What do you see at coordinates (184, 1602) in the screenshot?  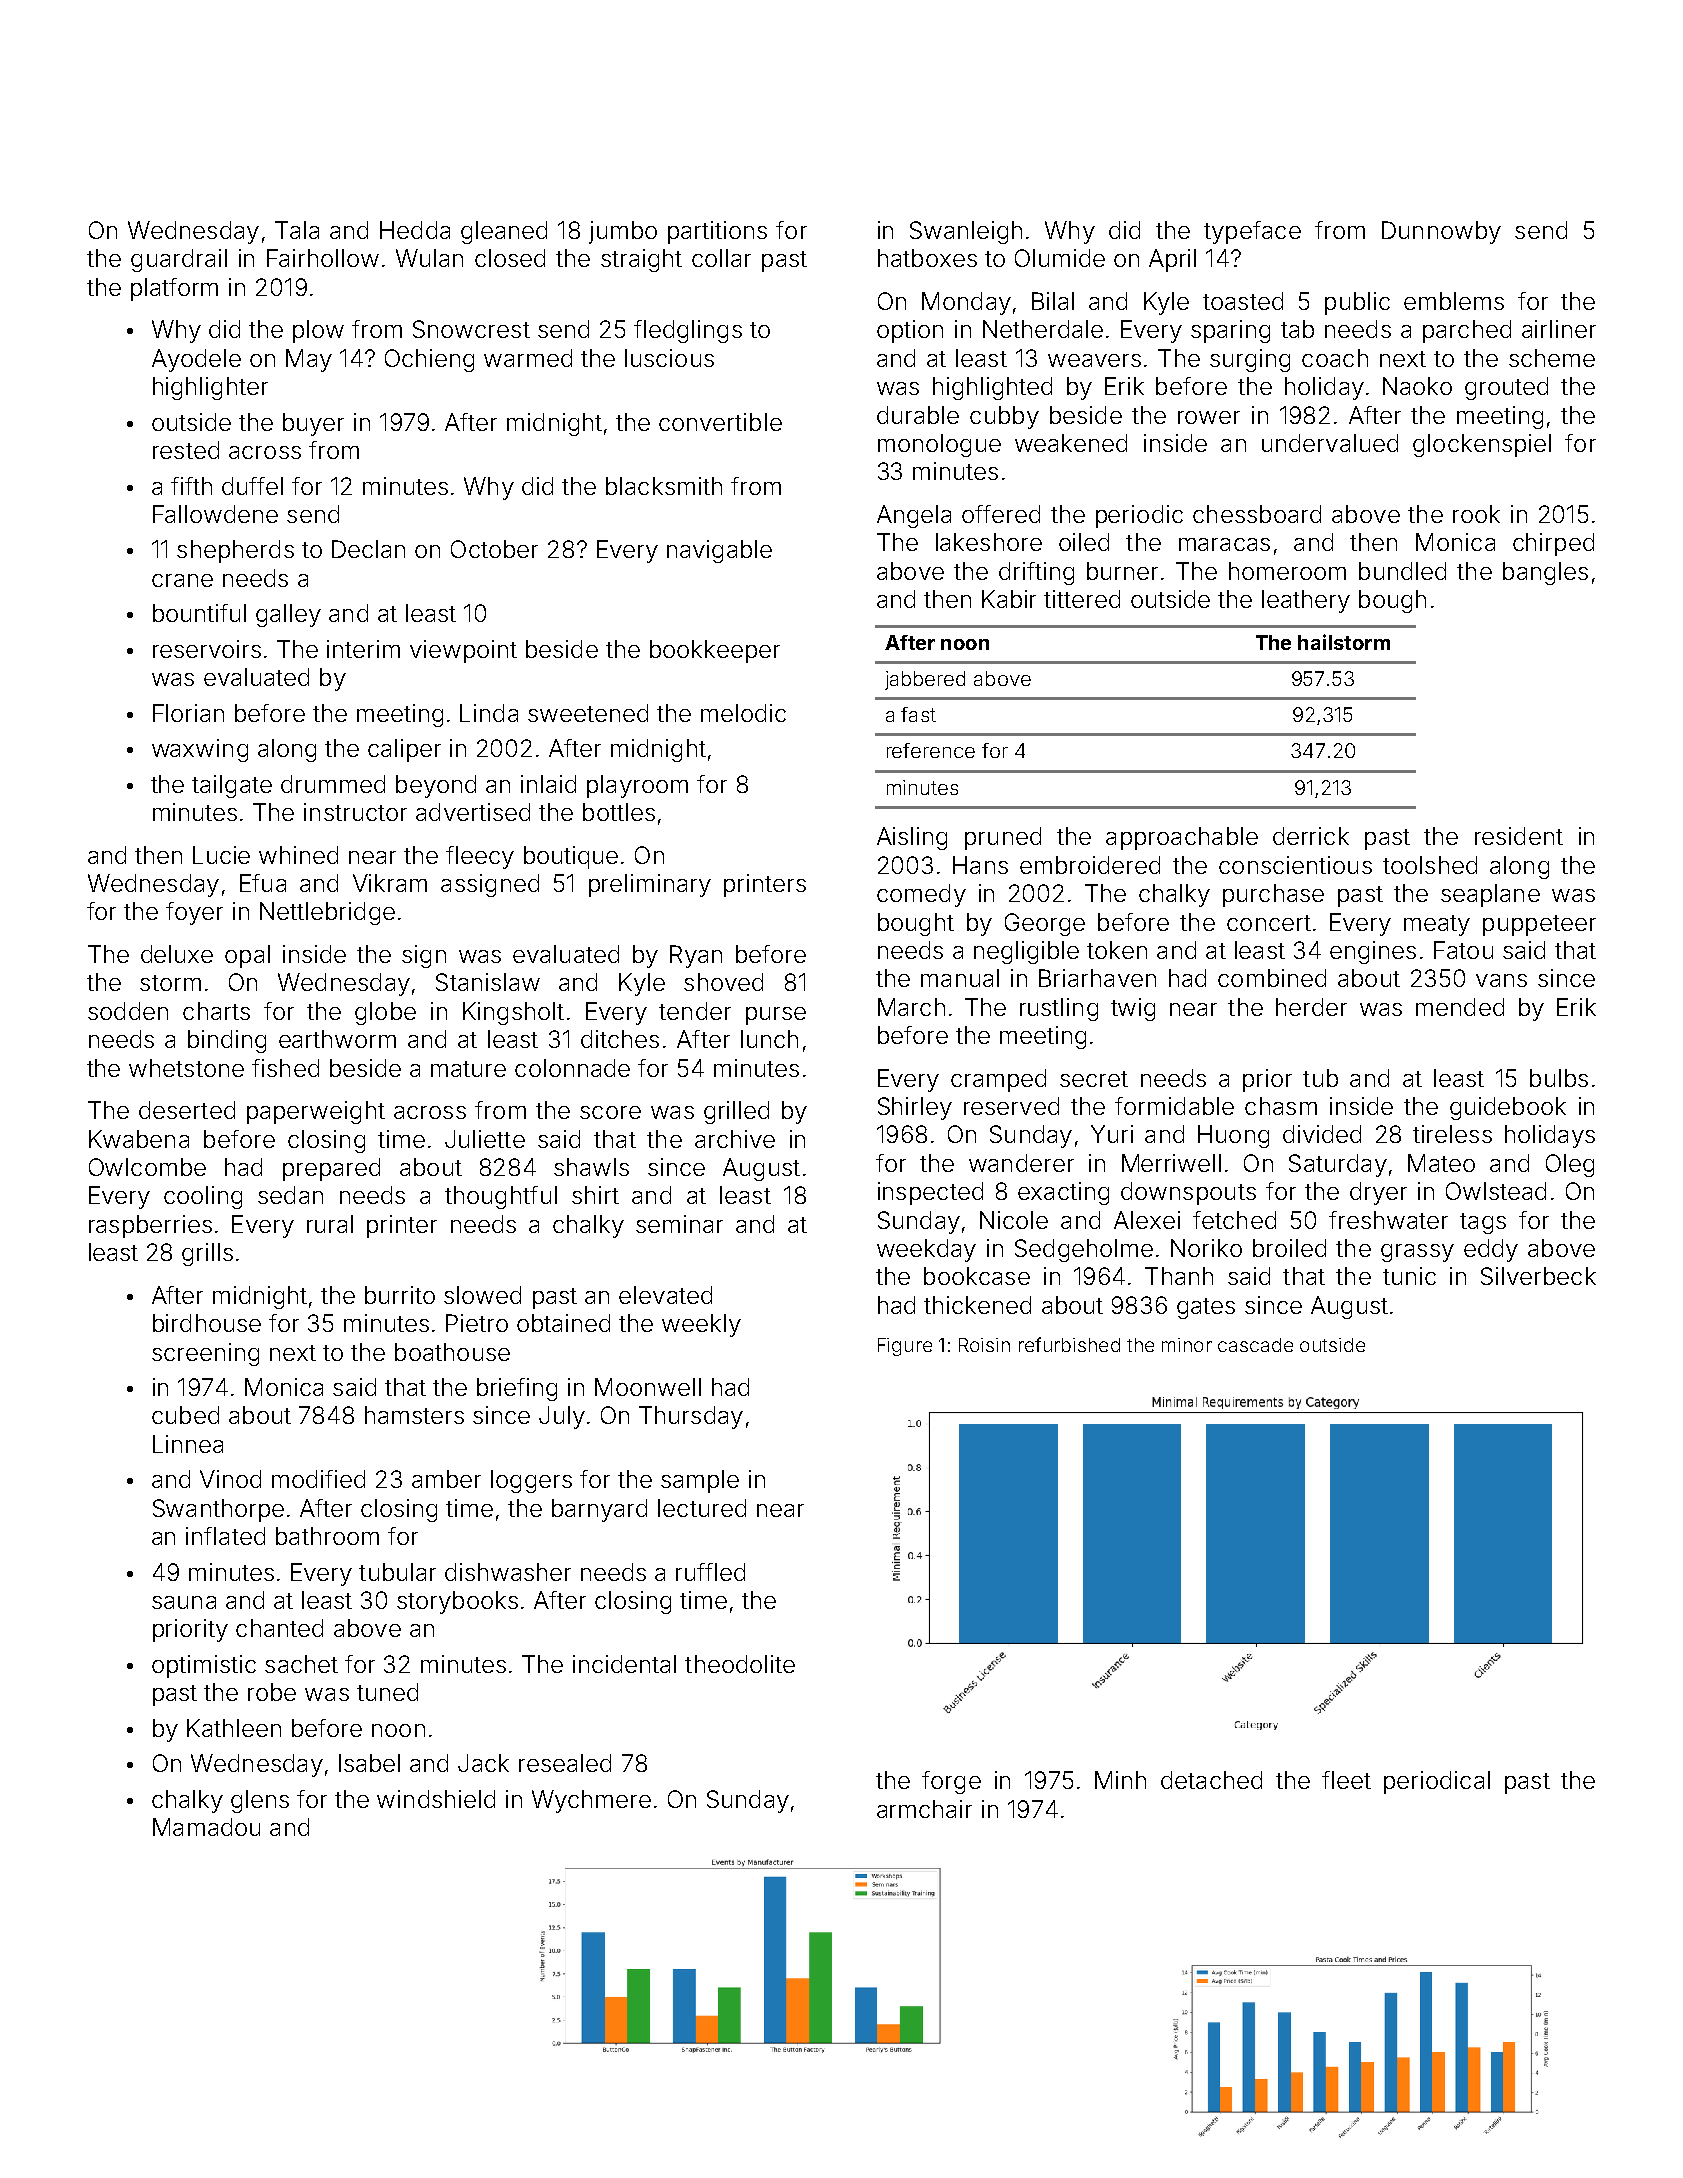 I see `sauna` at bounding box center [184, 1602].
